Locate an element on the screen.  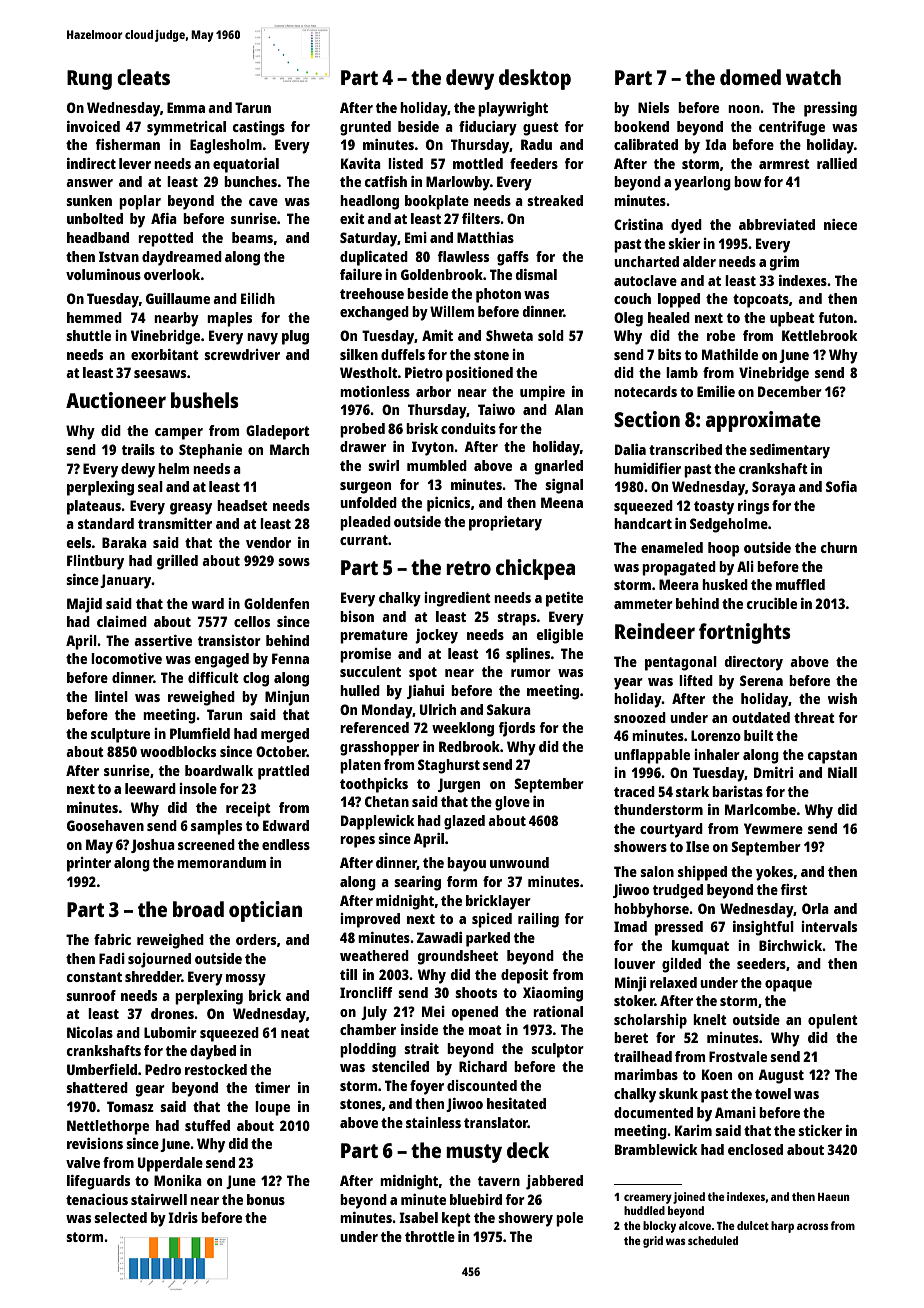
domed is located at coordinates (750, 77).
